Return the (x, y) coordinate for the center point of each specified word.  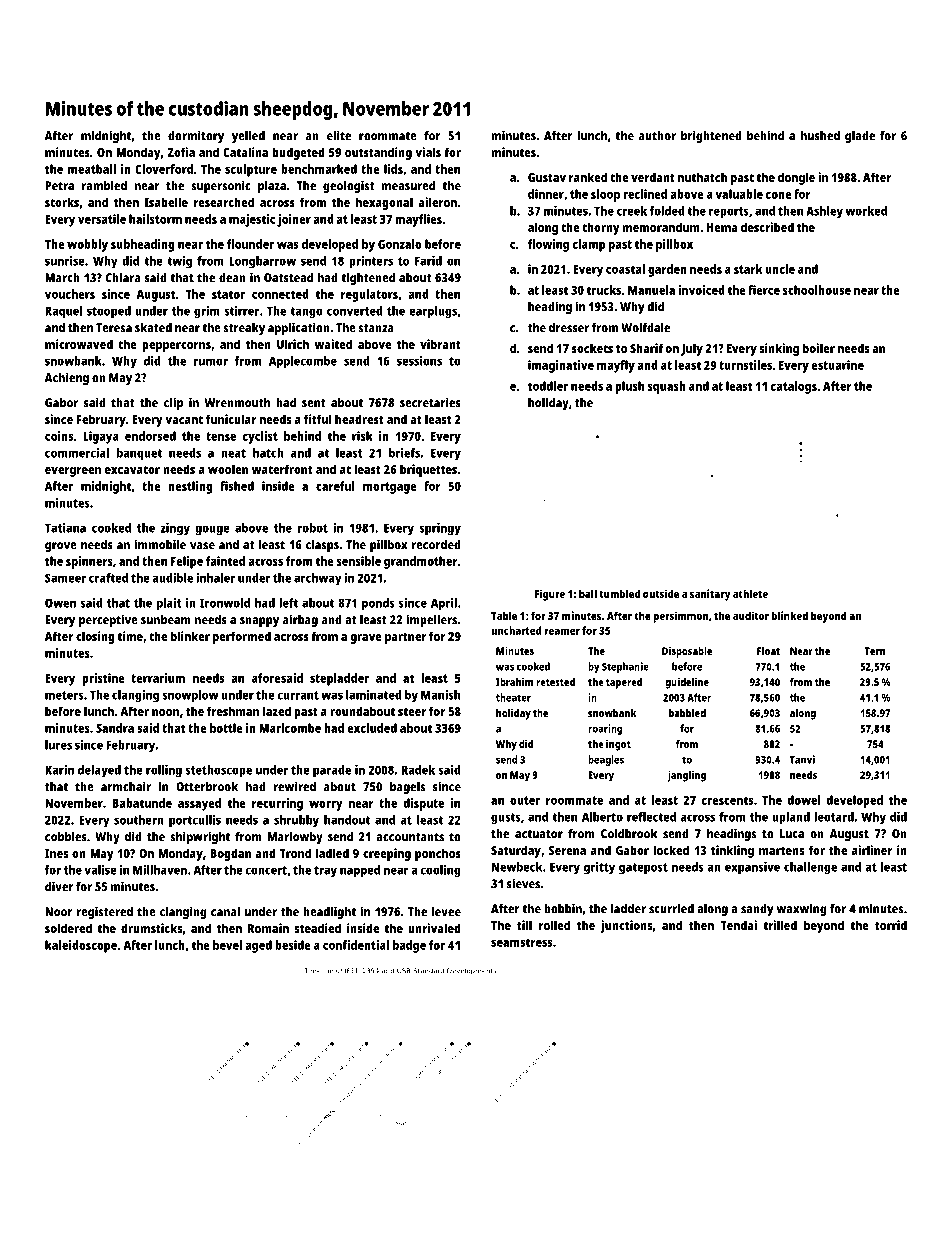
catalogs (794, 387)
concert (266, 870)
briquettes (428, 470)
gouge (212, 530)
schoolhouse (817, 290)
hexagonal (384, 203)
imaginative (561, 366)
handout (347, 820)
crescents (727, 800)
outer (525, 800)
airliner (872, 850)
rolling (164, 771)
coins (59, 436)
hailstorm (155, 219)
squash (667, 387)
